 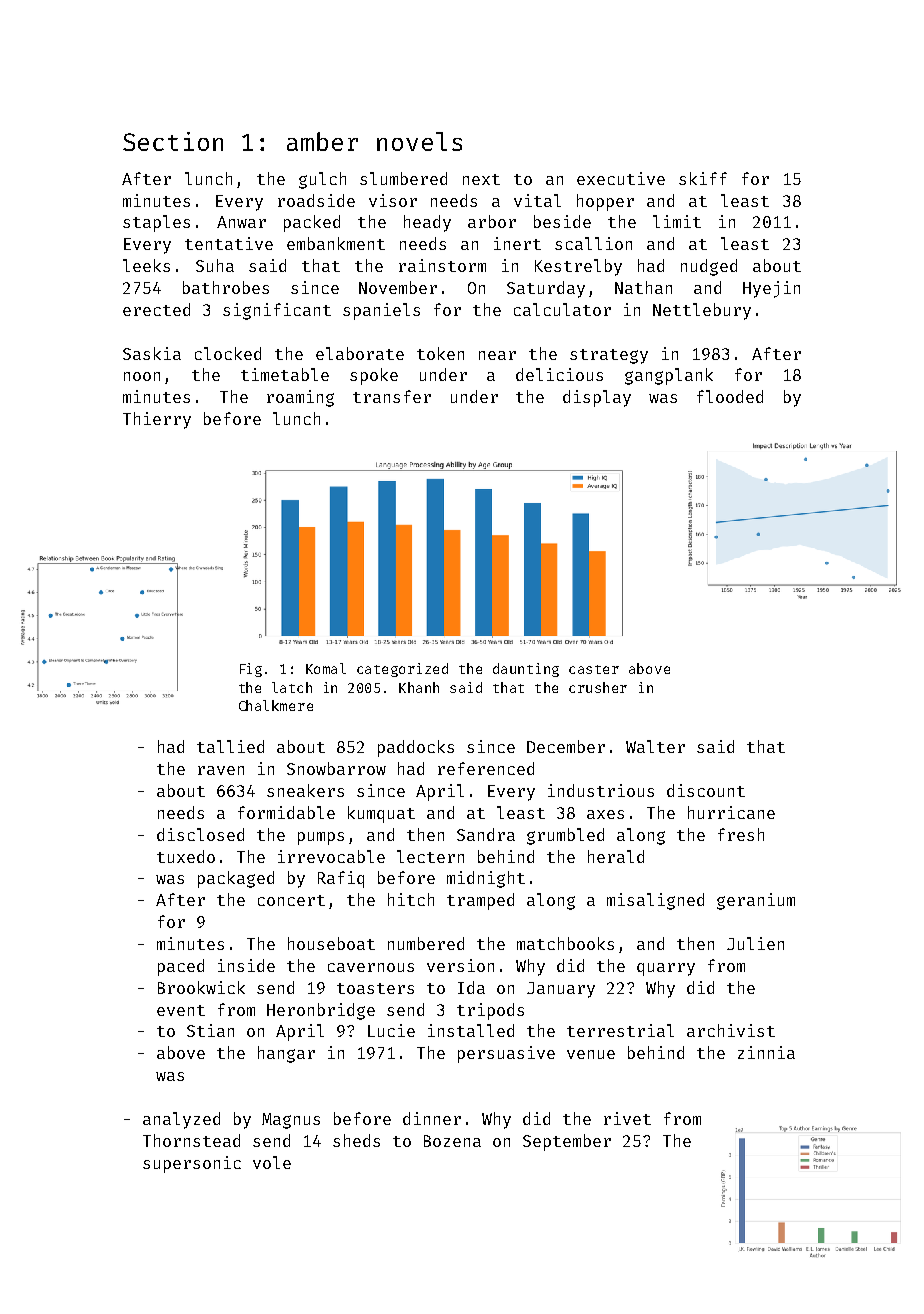 What do you see at coordinates (173, 141) in the page?
I see `Section` at bounding box center [173, 141].
